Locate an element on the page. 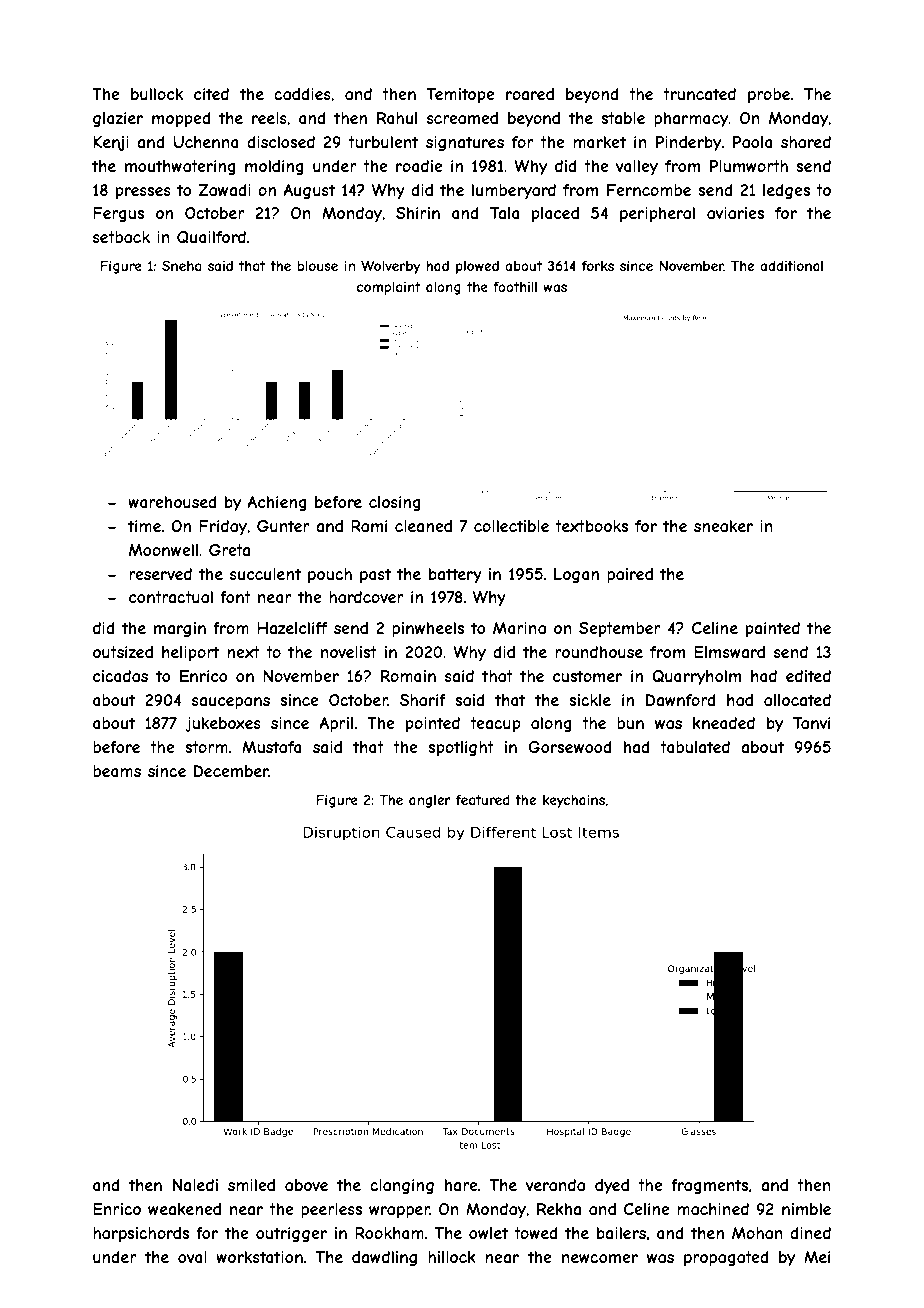 Image resolution: width=924 pixels, height=1308 pixels. Mei is located at coordinates (817, 1257).
